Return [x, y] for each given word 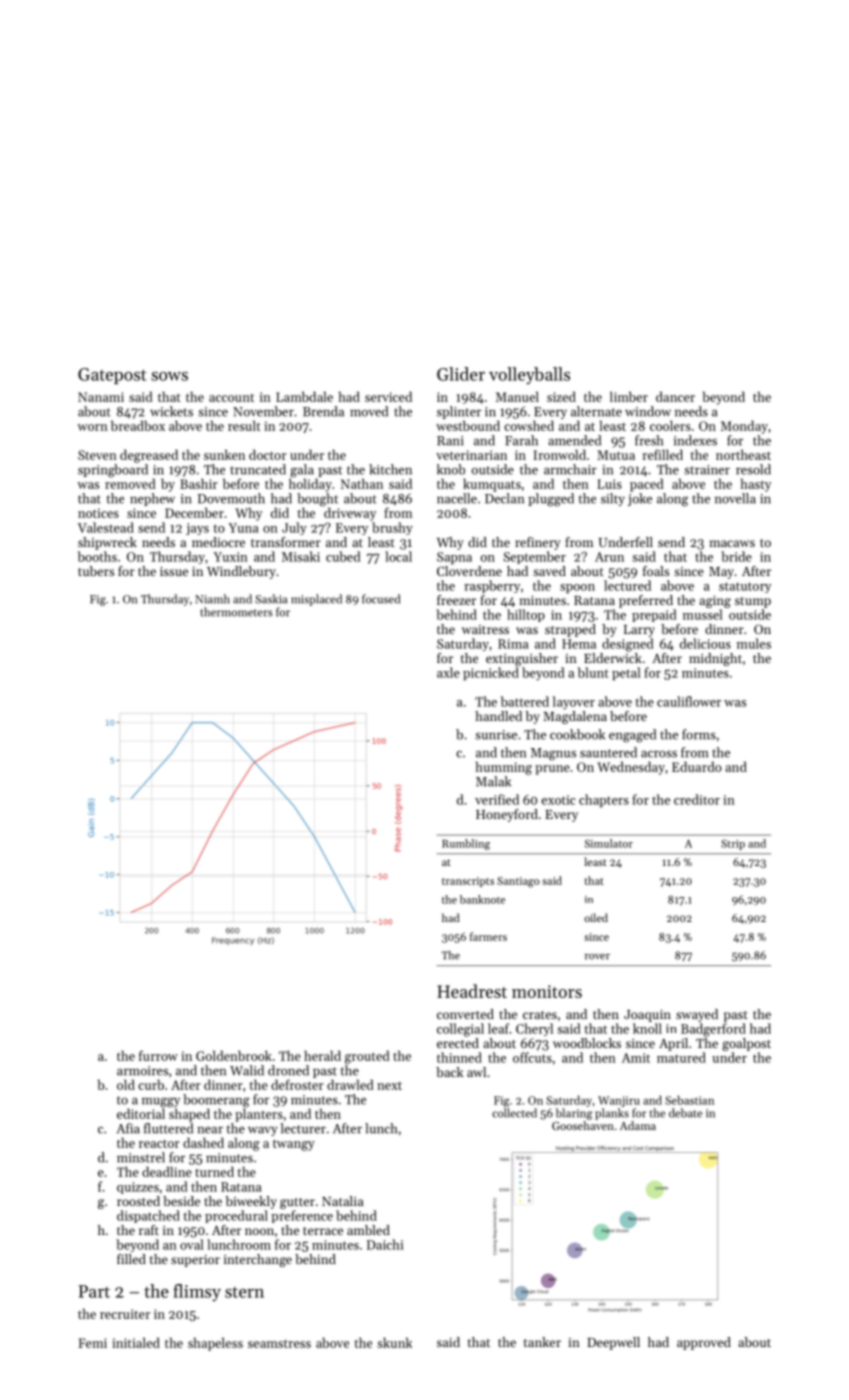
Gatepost [112, 376]
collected [514, 1113]
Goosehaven [583, 1125]
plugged [551, 500]
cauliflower [689, 701]
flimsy [197, 1292]
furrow [158, 1055]
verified [497, 799]
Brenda [323, 411]
